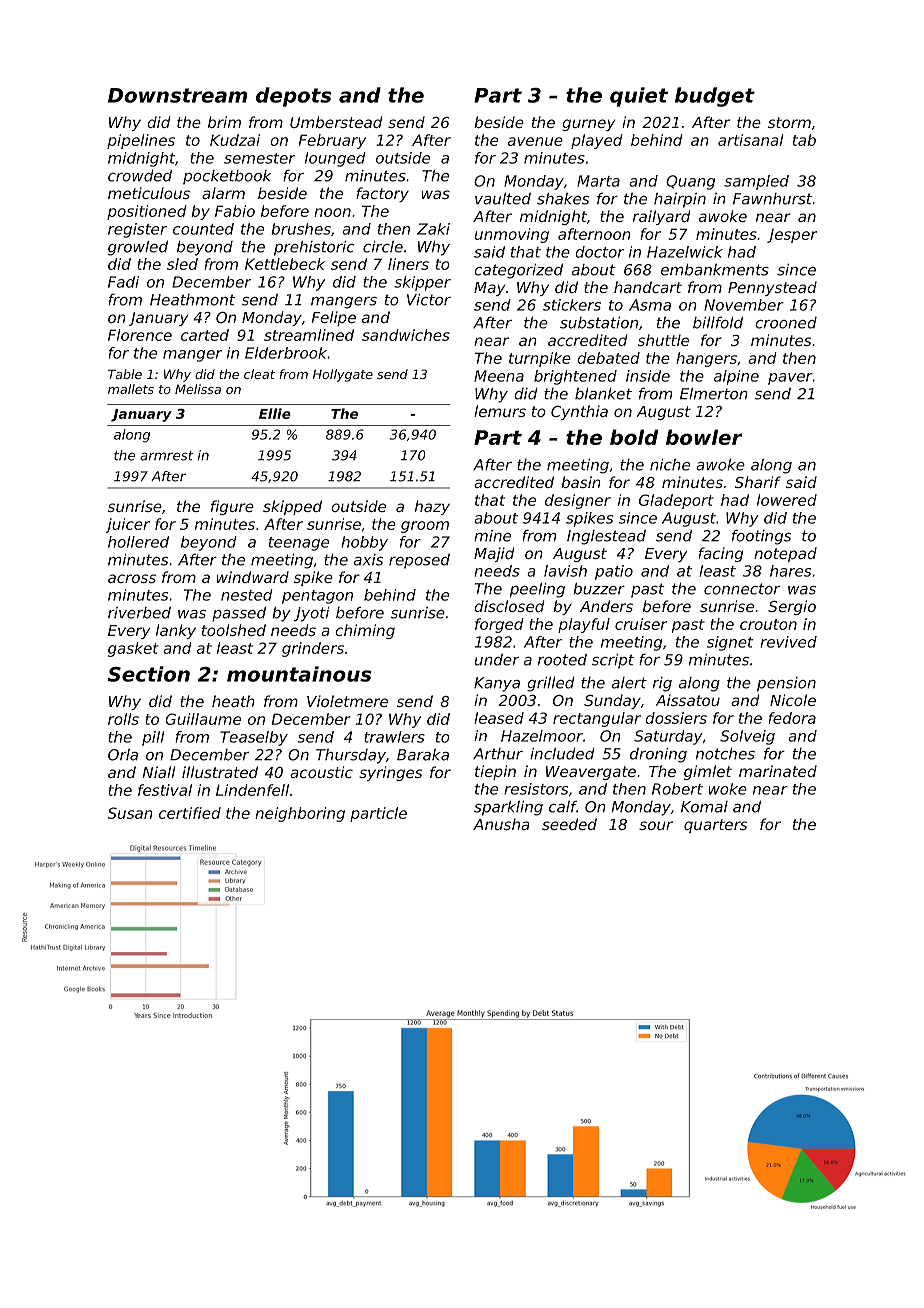  What do you see at coordinates (182, 264) in the page?
I see `sled` at bounding box center [182, 264].
